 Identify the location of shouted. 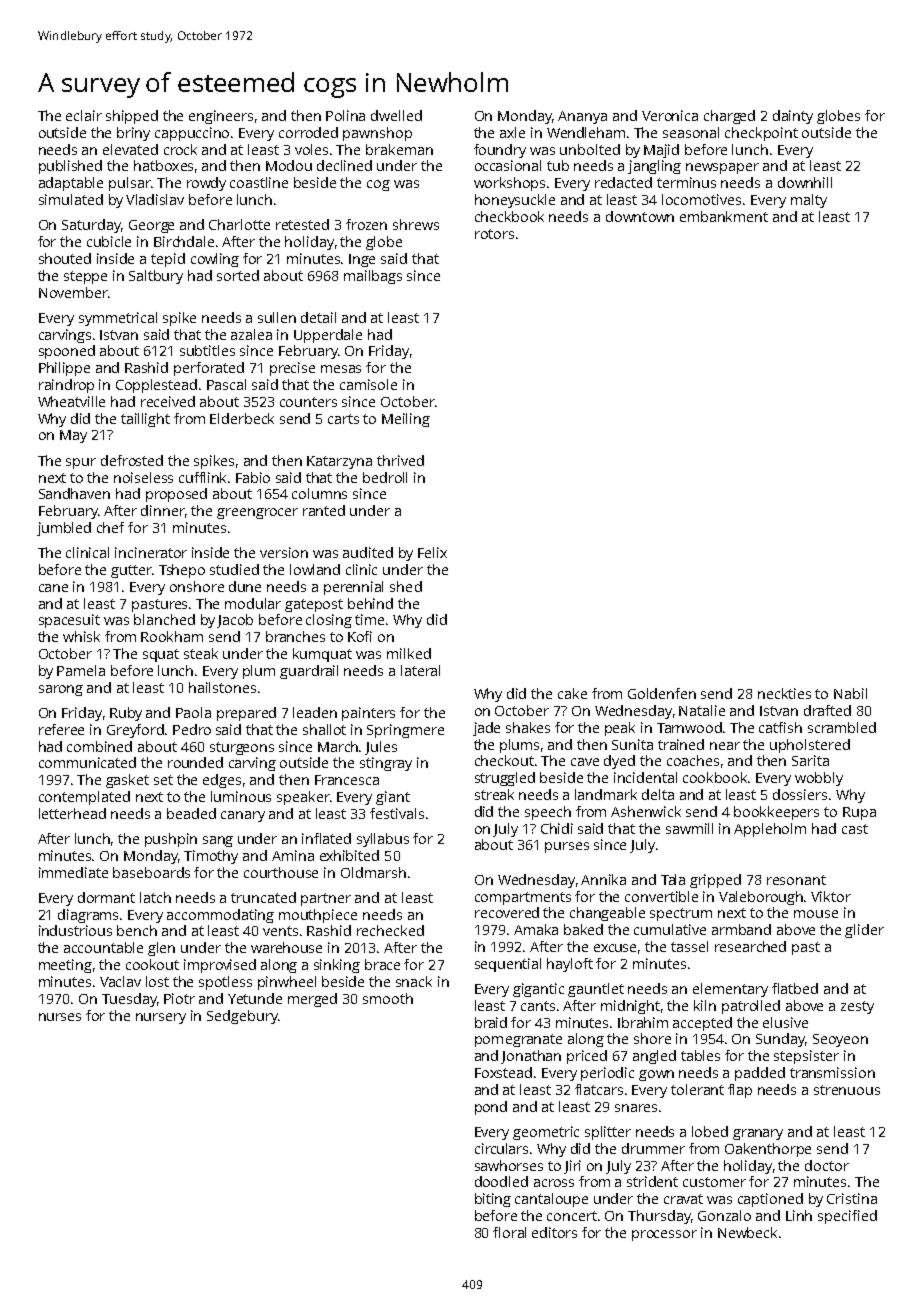
(65, 258).
